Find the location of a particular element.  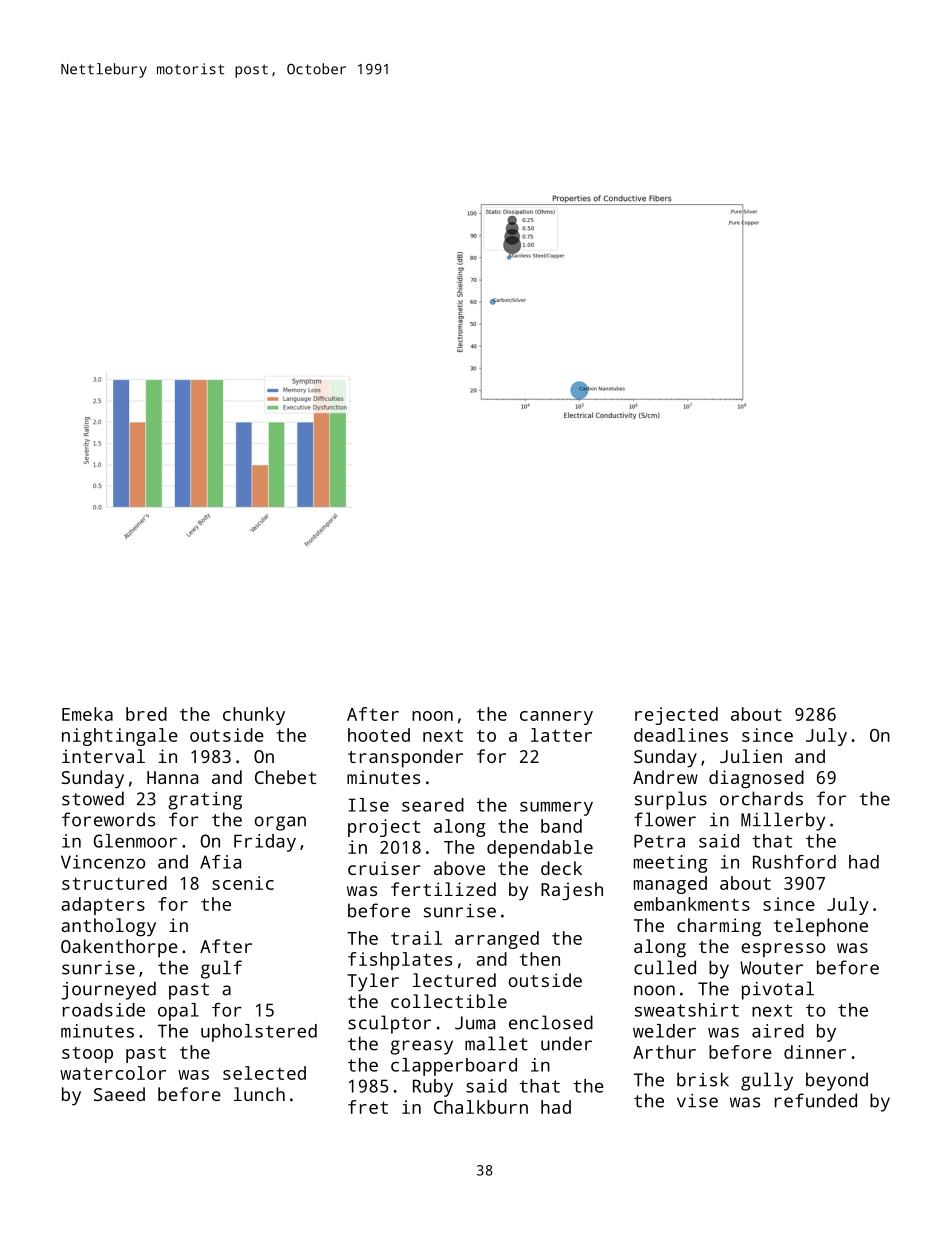

collectible is located at coordinates (449, 1001).
